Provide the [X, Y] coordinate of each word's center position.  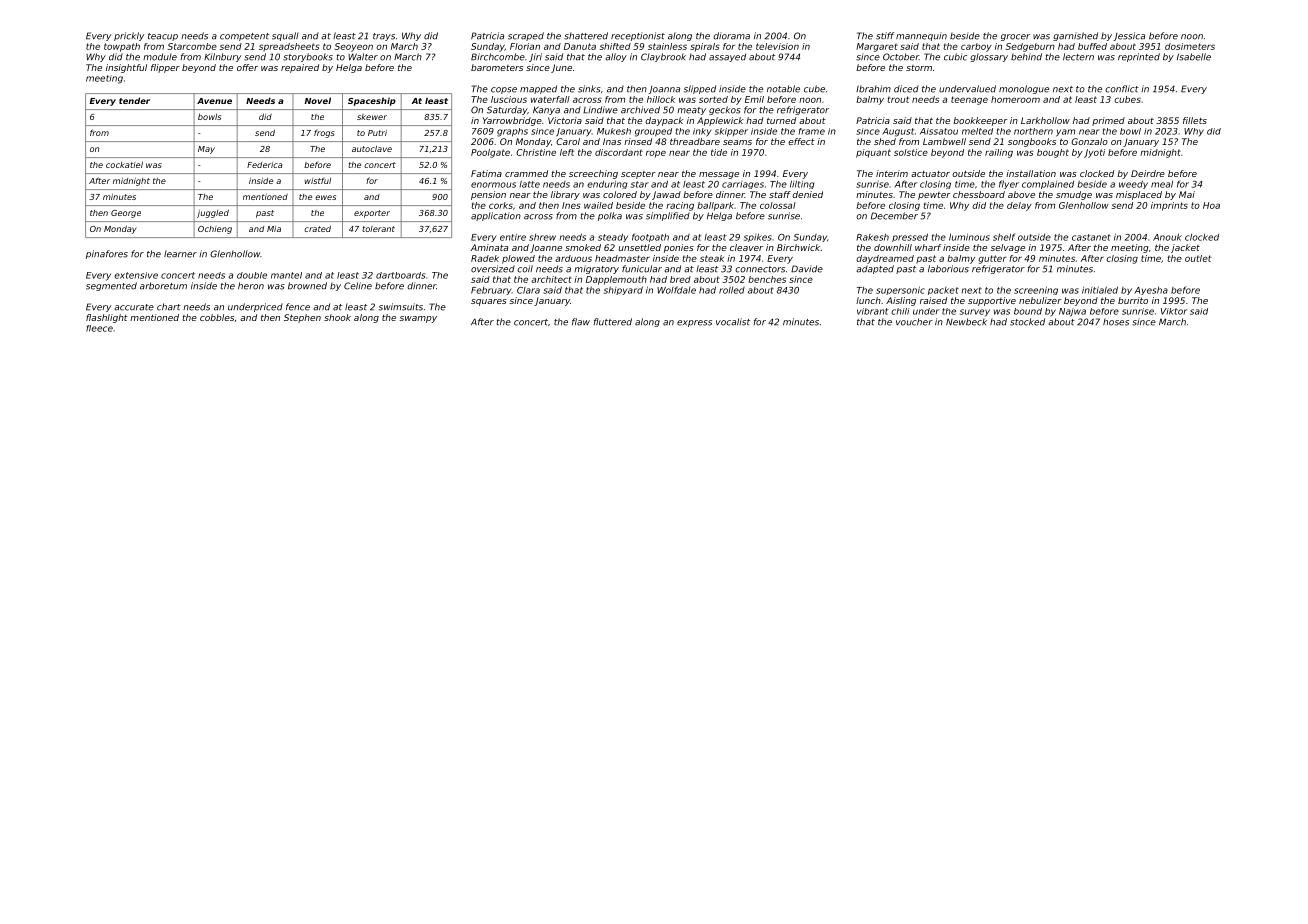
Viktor [1174, 311]
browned [307, 286]
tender [134, 100]
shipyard [623, 290]
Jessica [1129, 36]
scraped [526, 36]
